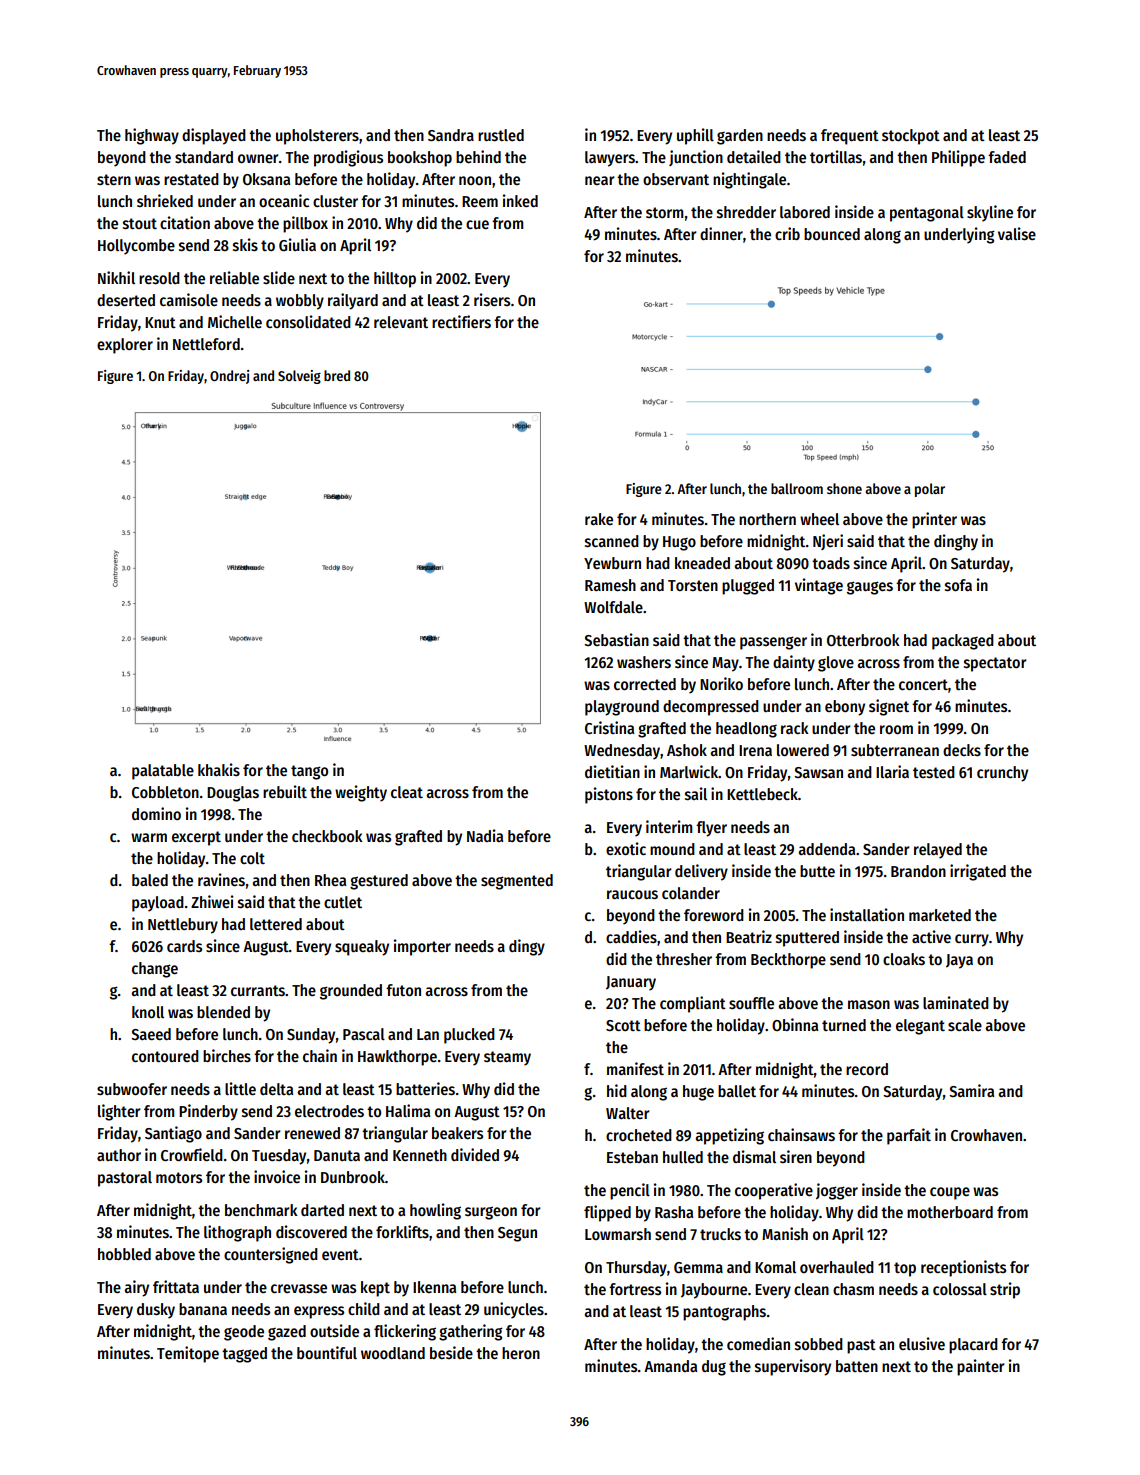 The image size is (1140, 1475). I want to click on irrigated, so click(978, 872).
